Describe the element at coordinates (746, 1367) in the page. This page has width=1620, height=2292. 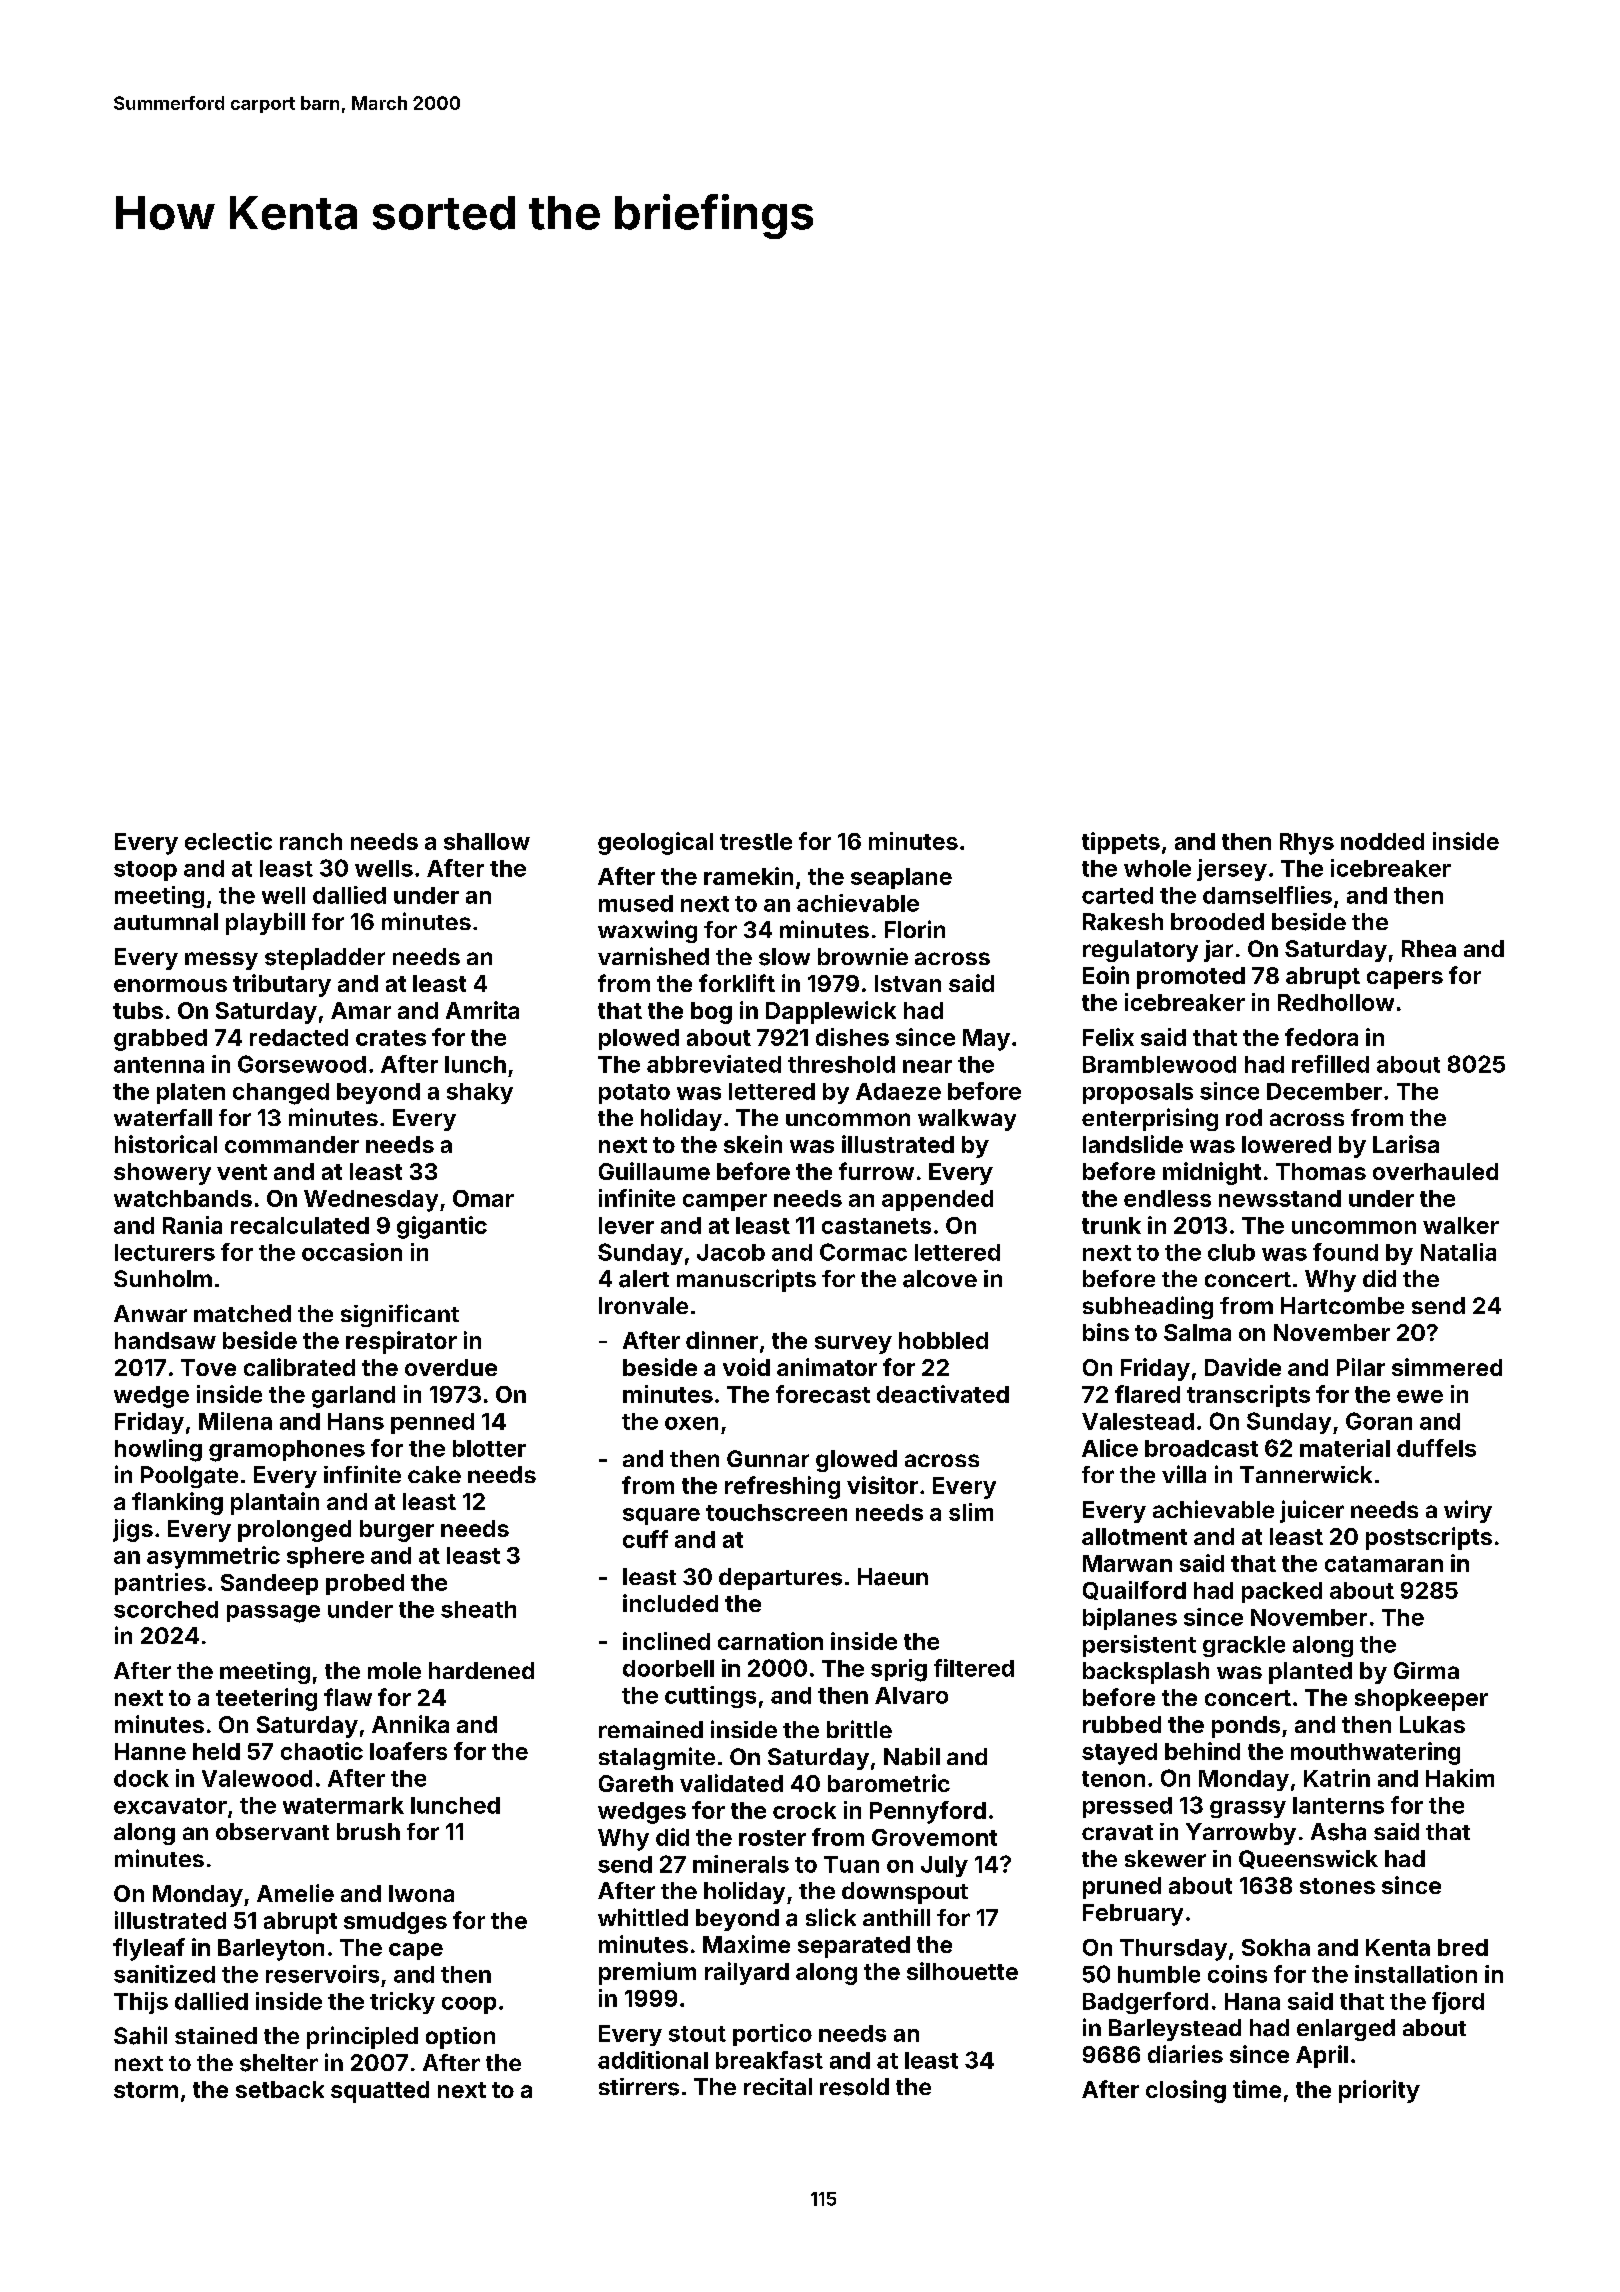
I see `void` at that location.
